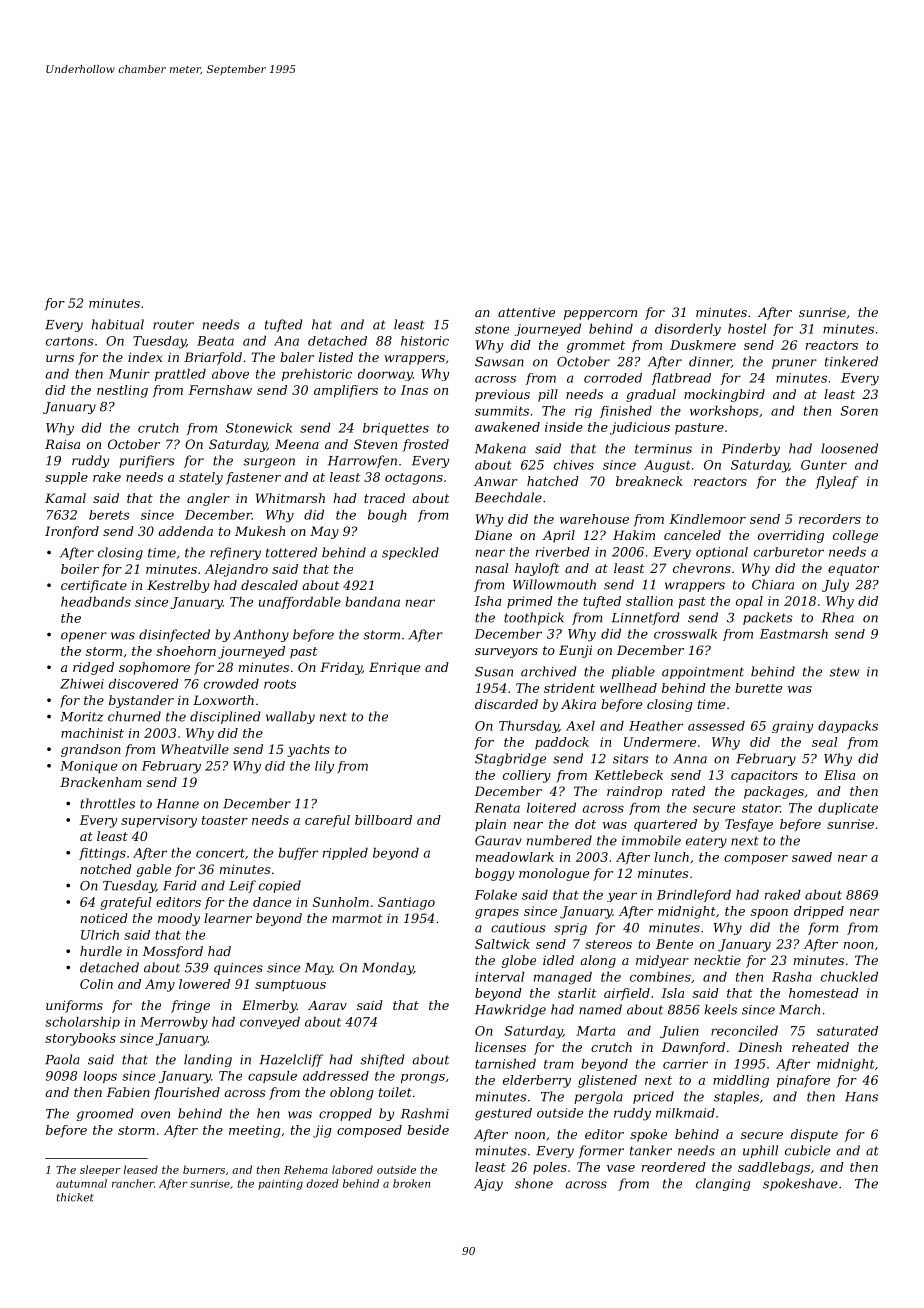 The width and height of the document is (924, 1308). What do you see at coordinates (849, 448) in the document?
I see `loosened` at bounding box center [849, 448].
